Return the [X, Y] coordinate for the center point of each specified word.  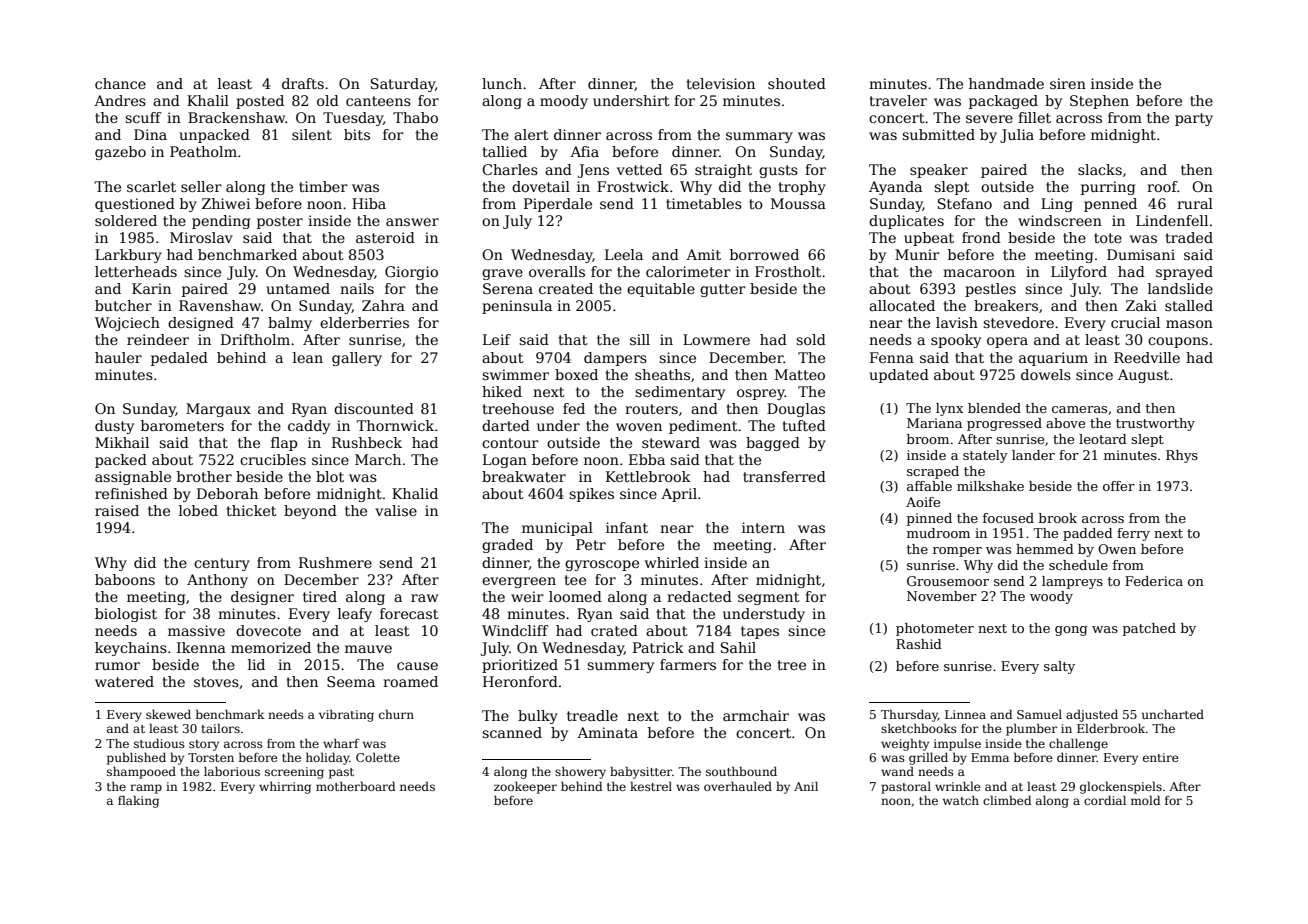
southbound [741, 771]
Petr [591, 544]
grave [502, 274]
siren [1068, 83]
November [942, 596]
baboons [125, 579]
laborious [232, 771]
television [720, 83]
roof [1162, 186]
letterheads [136, 271]
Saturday [403, 85]
